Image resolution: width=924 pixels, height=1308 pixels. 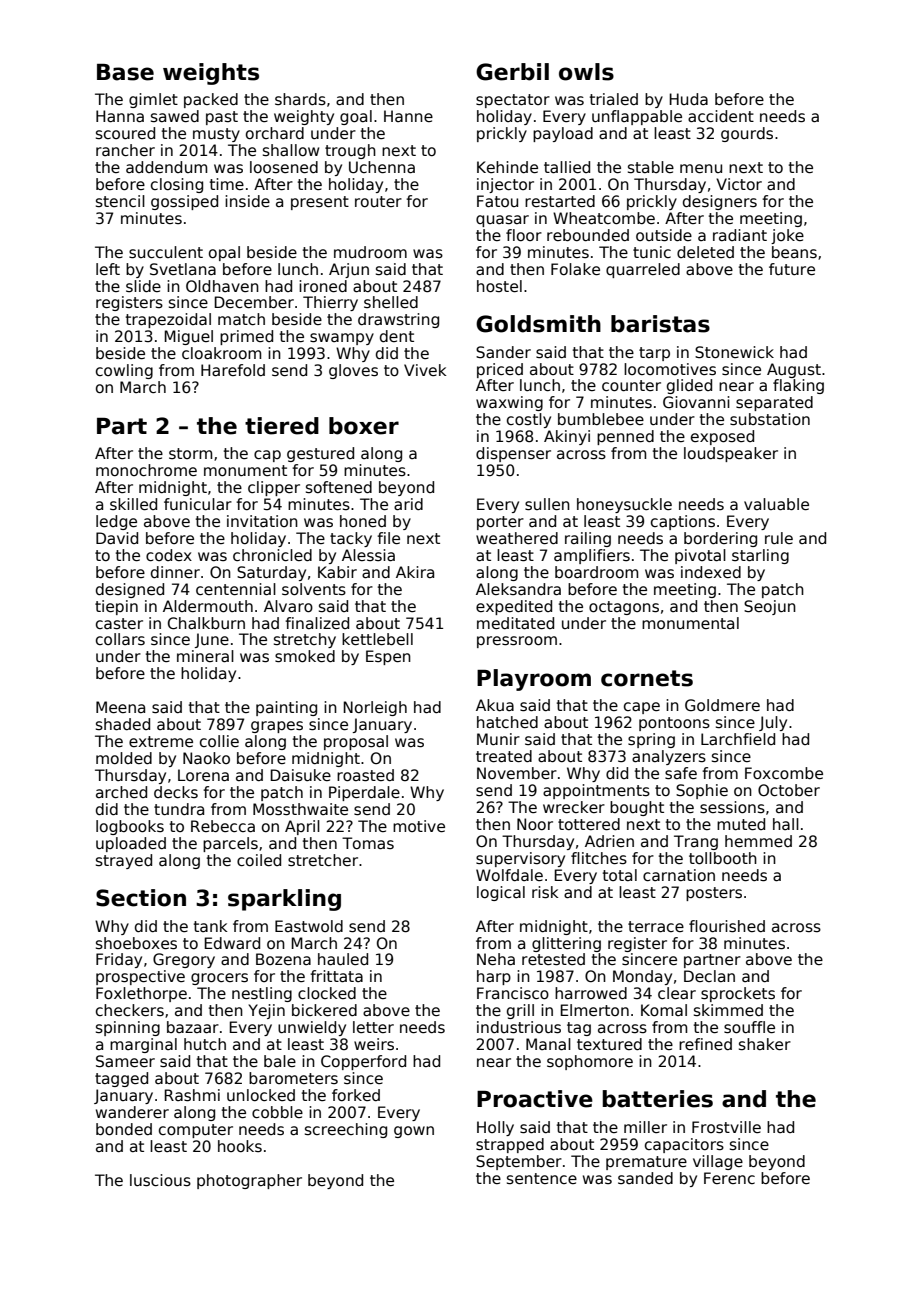 What do you see at coordinates (729, 1178) in the screenshot?
I see `Ferenc` at bounding box center [729, 1178].
